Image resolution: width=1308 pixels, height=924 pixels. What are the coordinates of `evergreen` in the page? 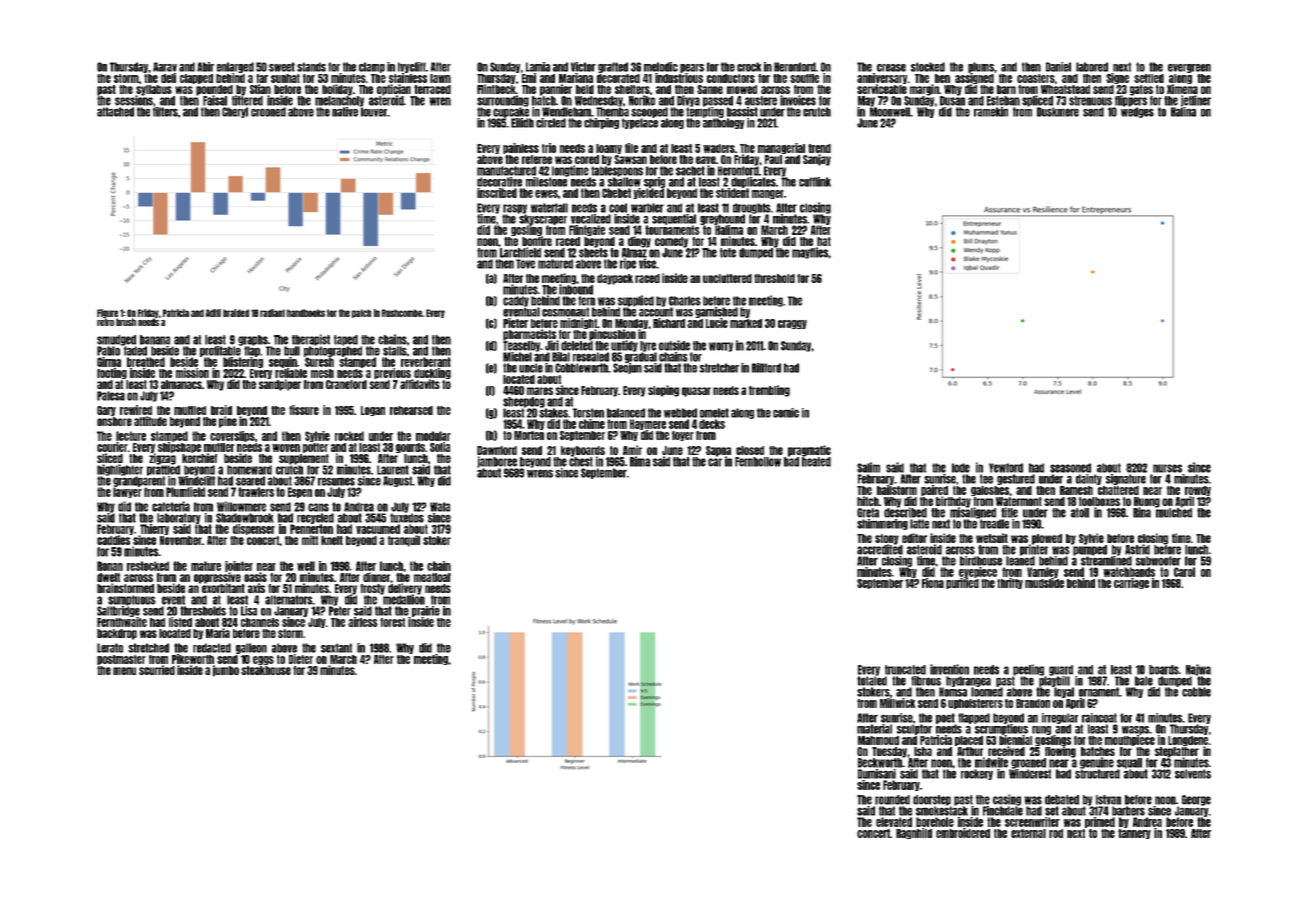 It's located at (1189, 68).
